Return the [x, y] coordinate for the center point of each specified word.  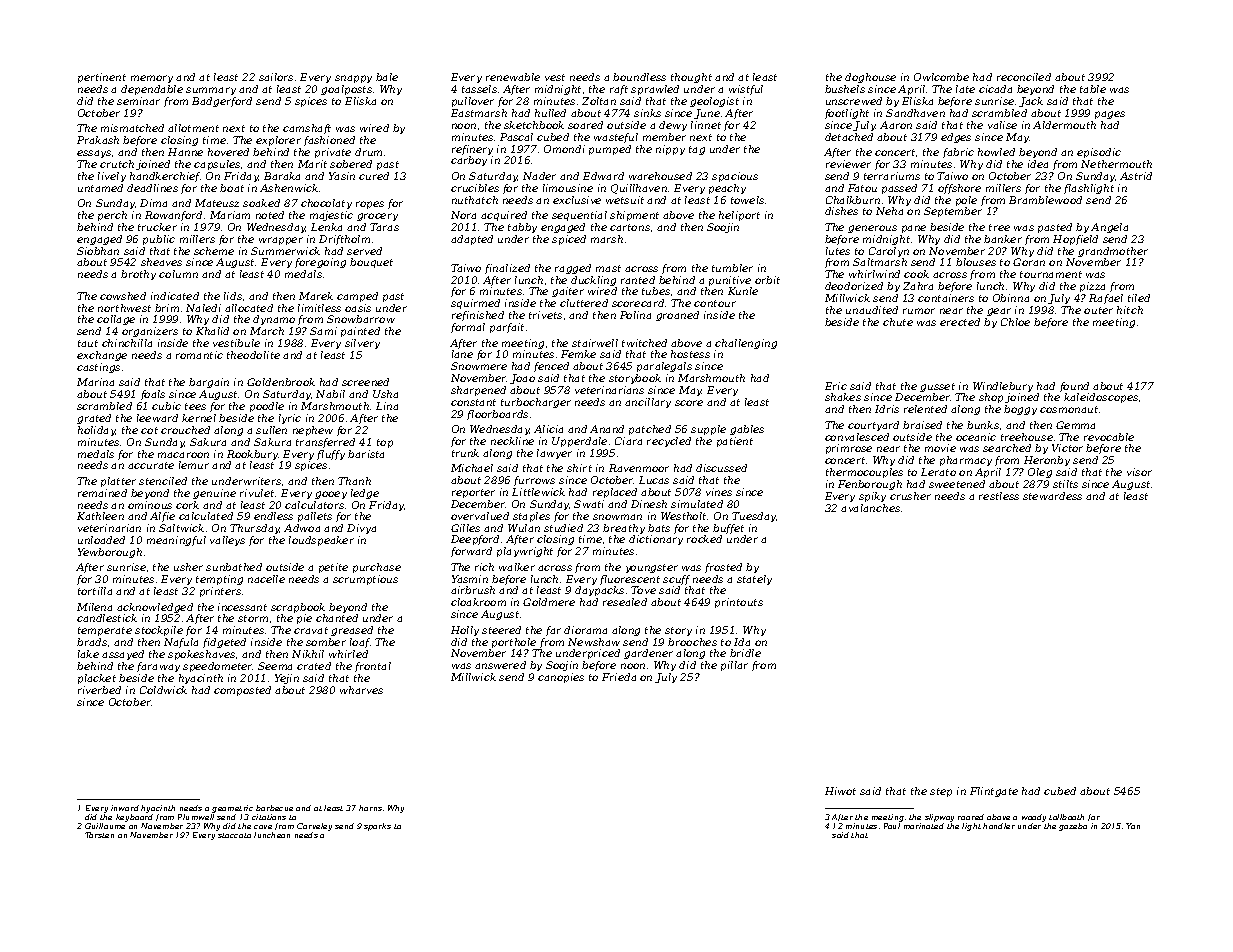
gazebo [1073, 827]
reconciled [1024, 77]
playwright [525, 552]
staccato [234, 835]
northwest [124, 308]
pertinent [102, 78]
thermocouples [864, 473]
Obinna [1011, 298]
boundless [639, 77]
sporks [377, 827]
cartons [630, 227]
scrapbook [298, 608]
